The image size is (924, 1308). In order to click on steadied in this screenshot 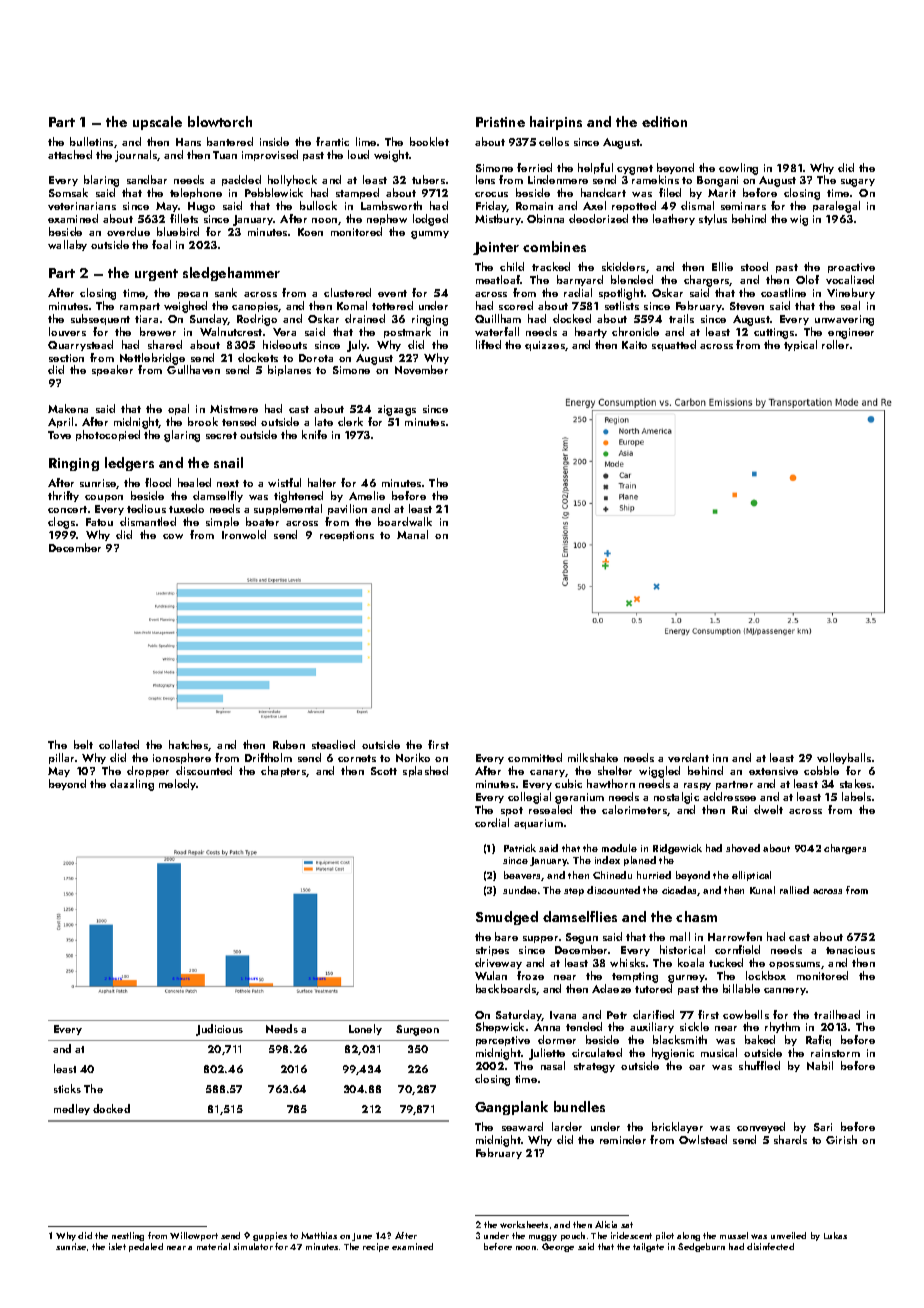, I will do `click(333, 744)`.
